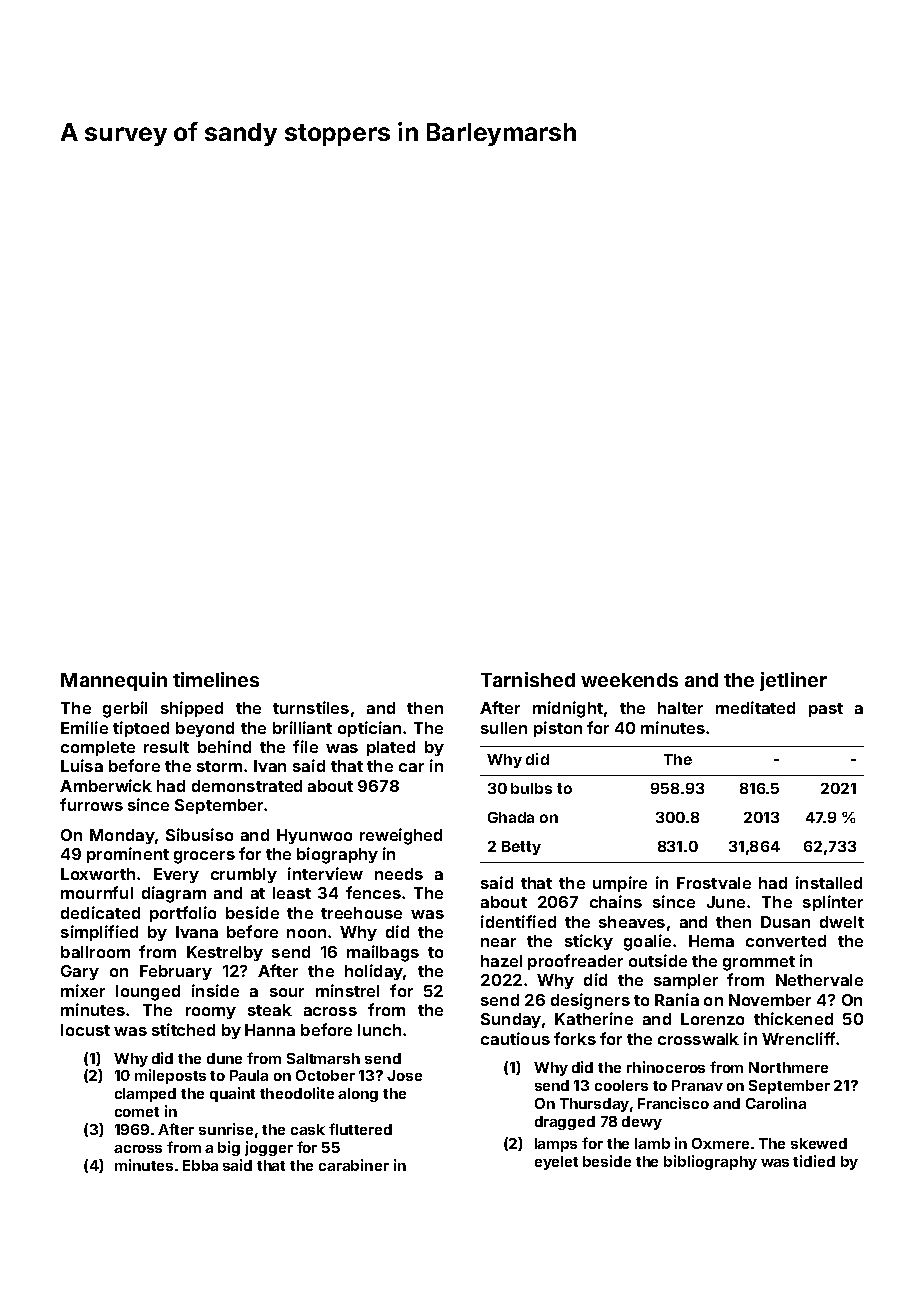 The height and width of the image is (1311, 924). Describe the element at coordinates (205, 729) in the image. I see `beyond` at that location.
